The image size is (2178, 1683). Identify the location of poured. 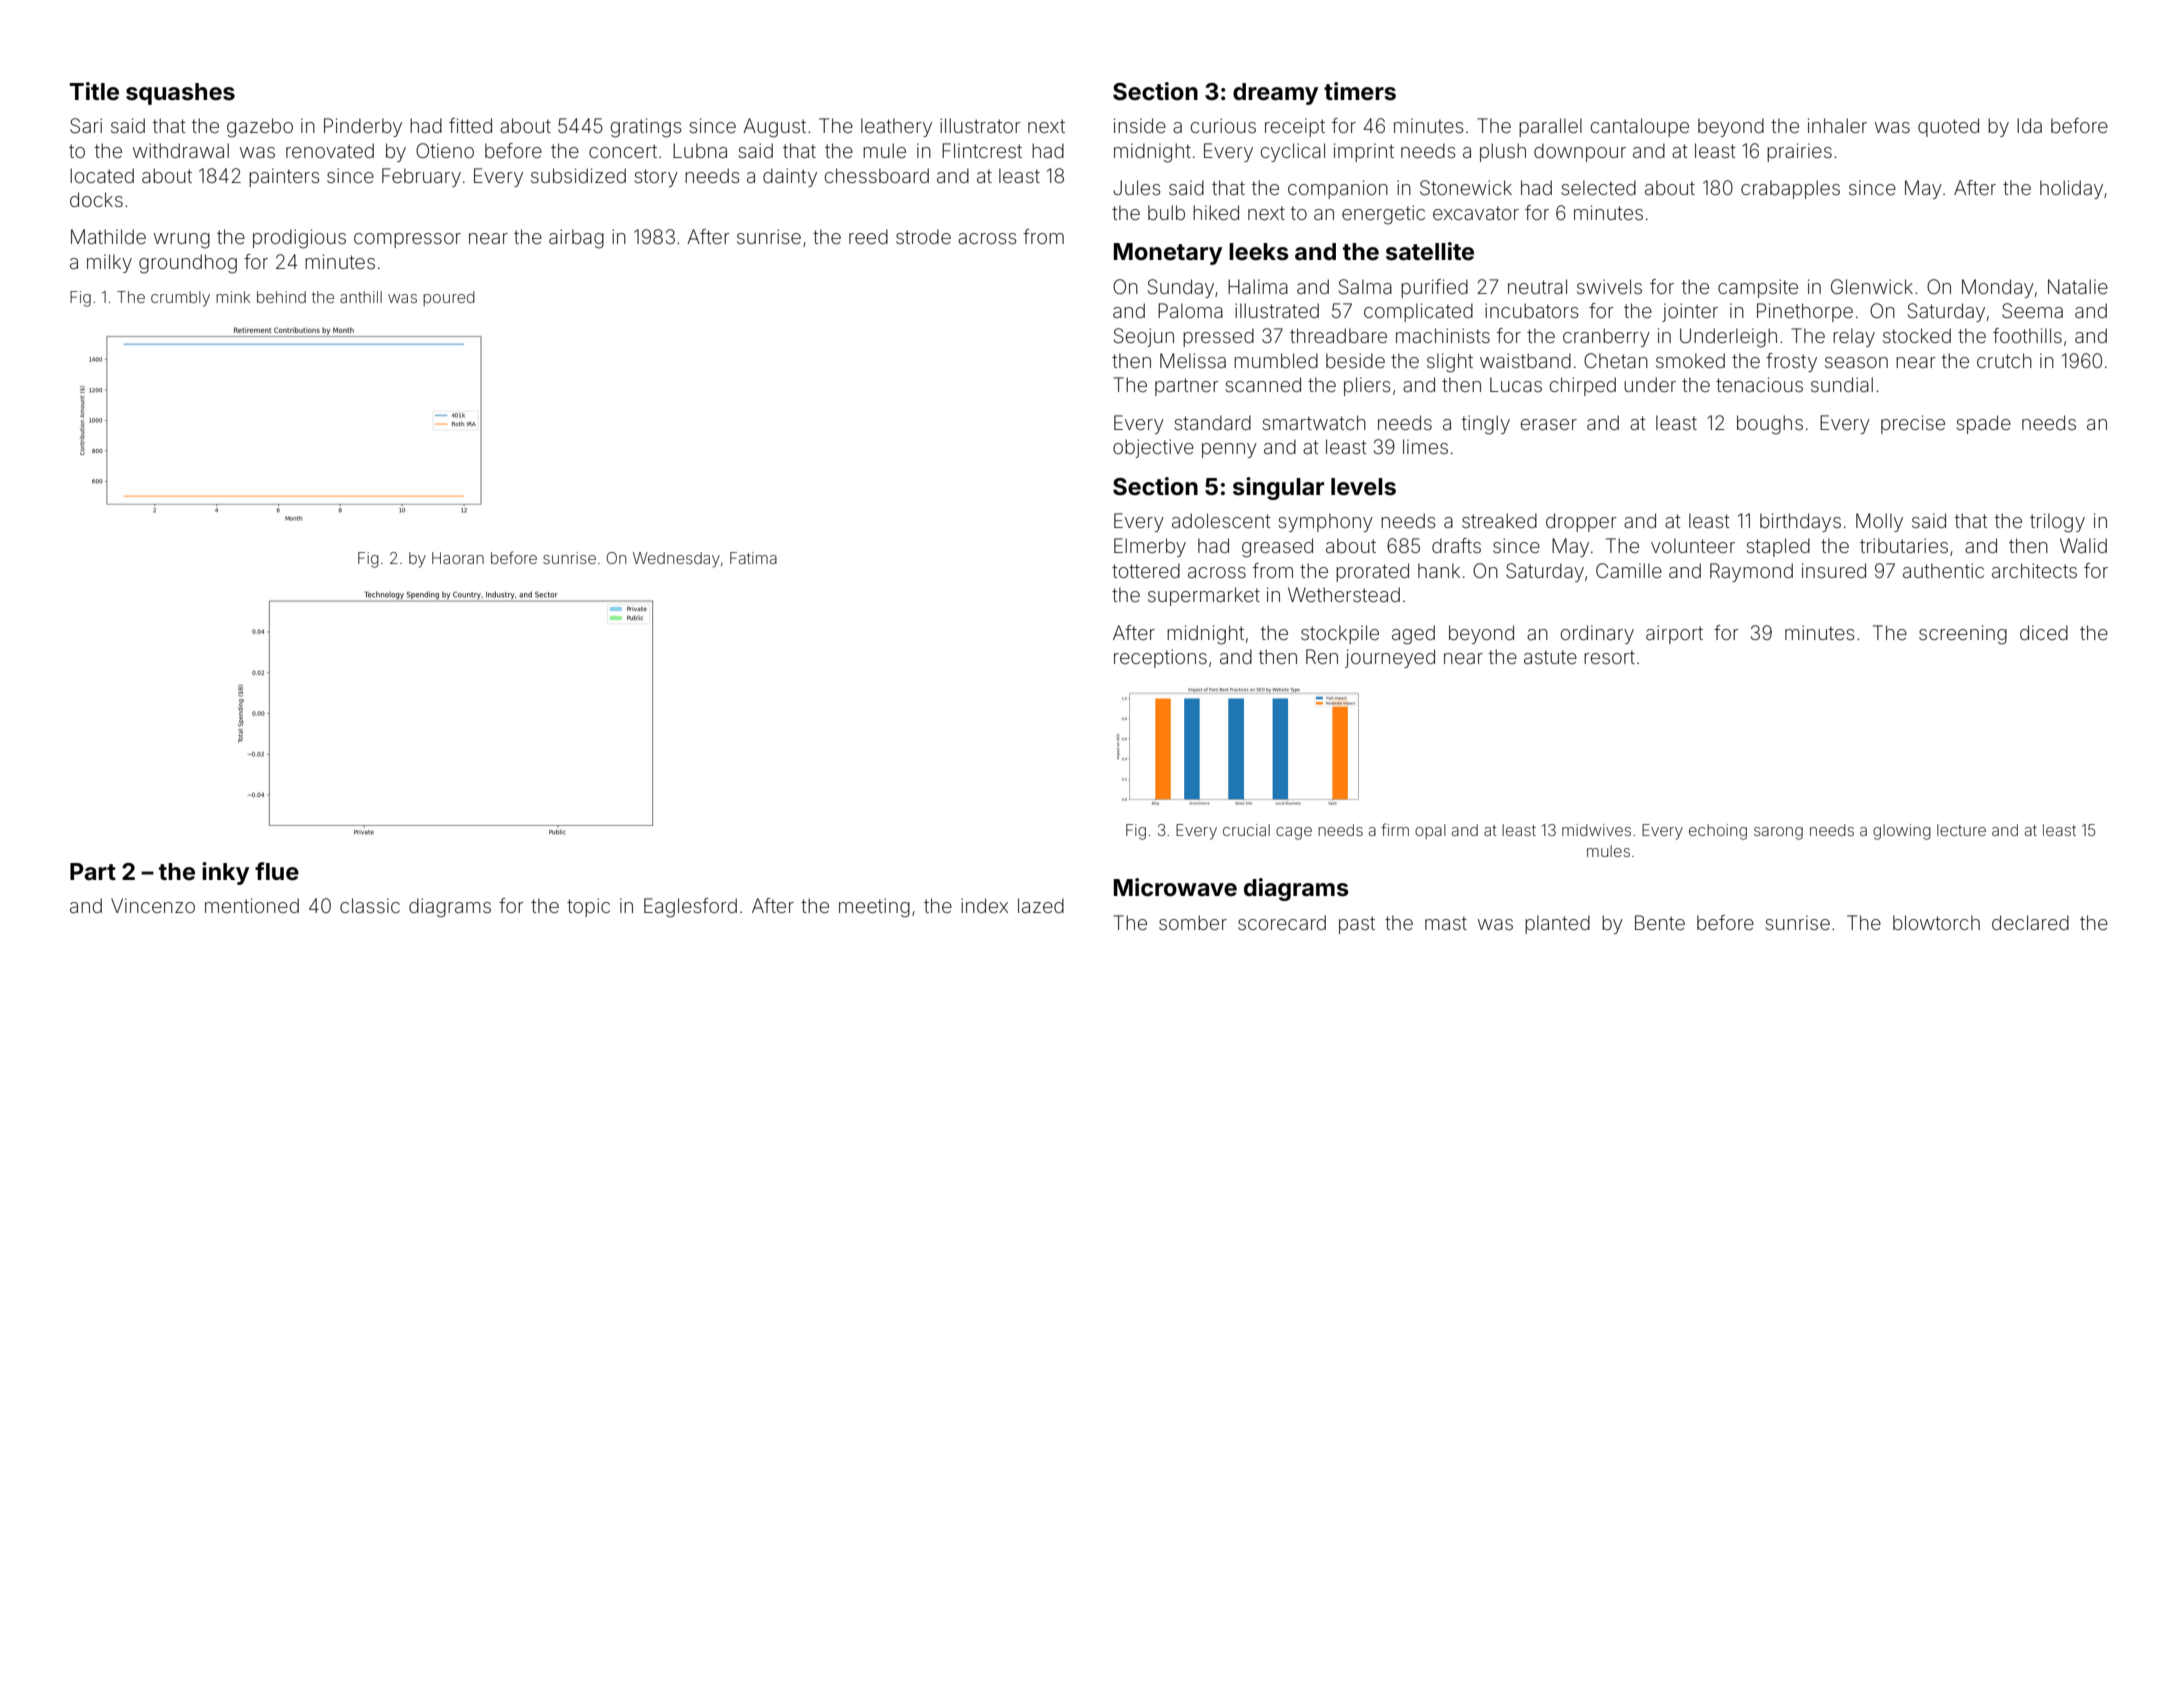
(449, 298).
